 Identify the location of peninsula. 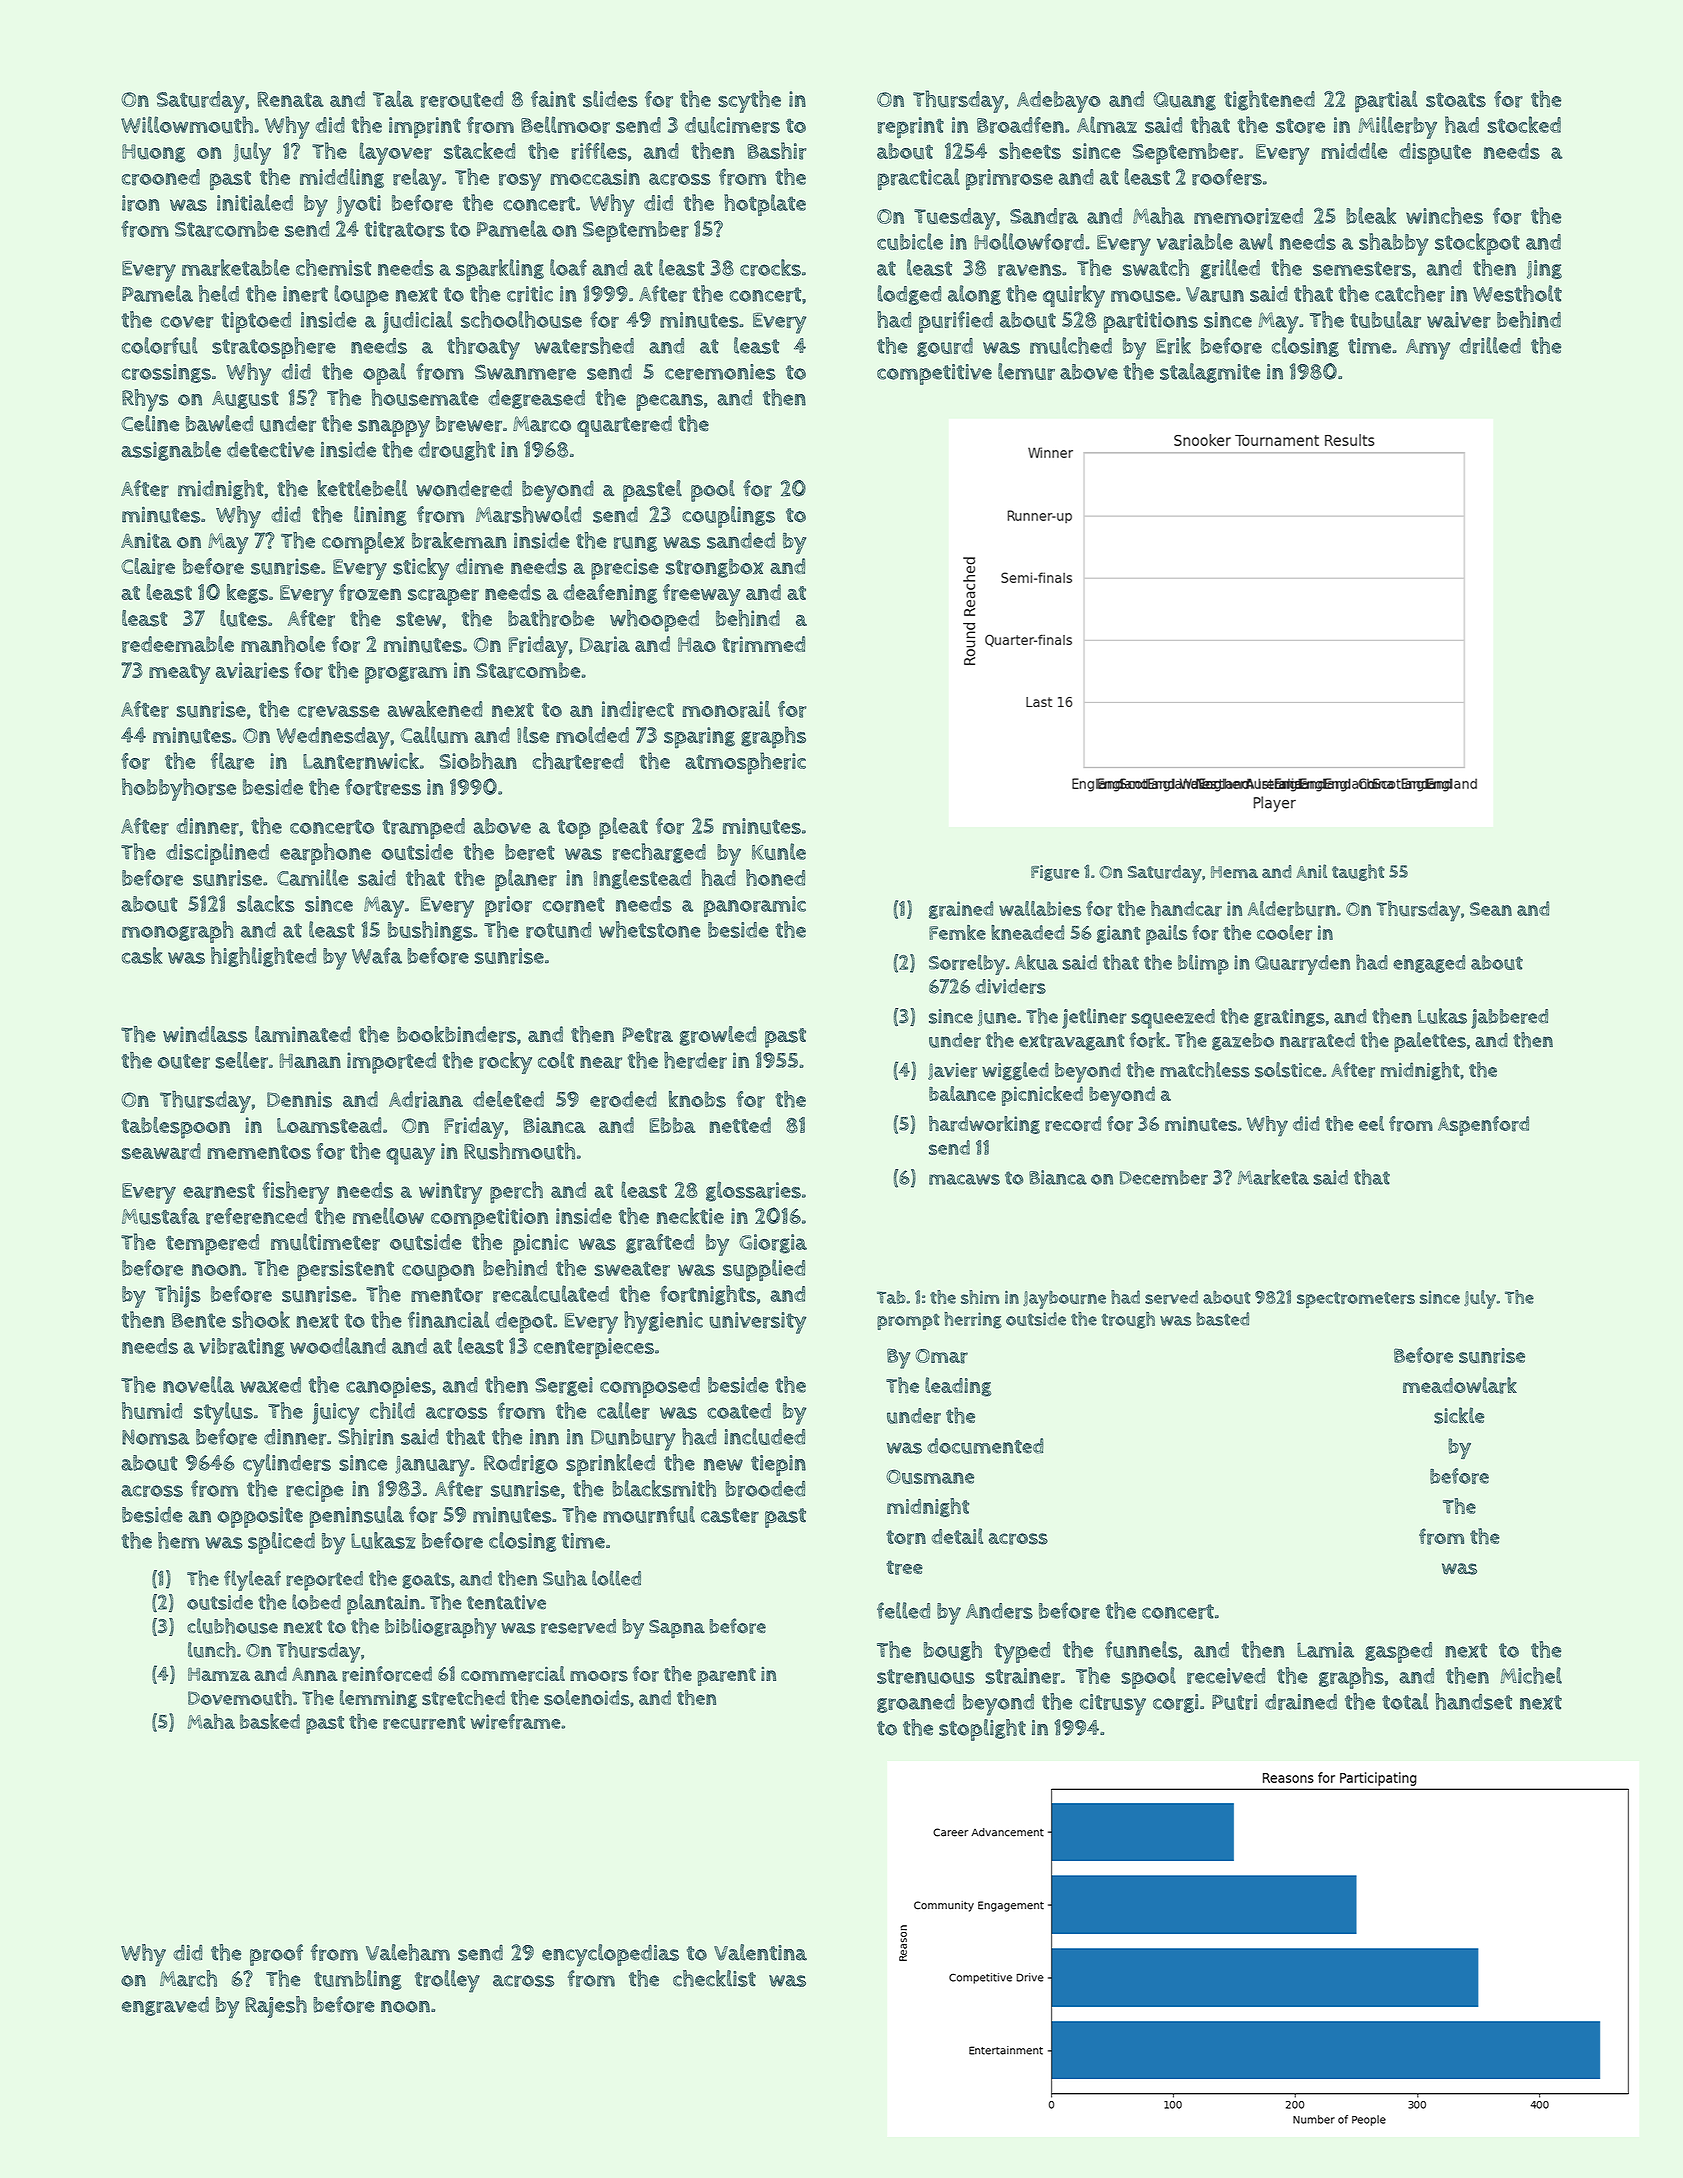
(357, 1517).
